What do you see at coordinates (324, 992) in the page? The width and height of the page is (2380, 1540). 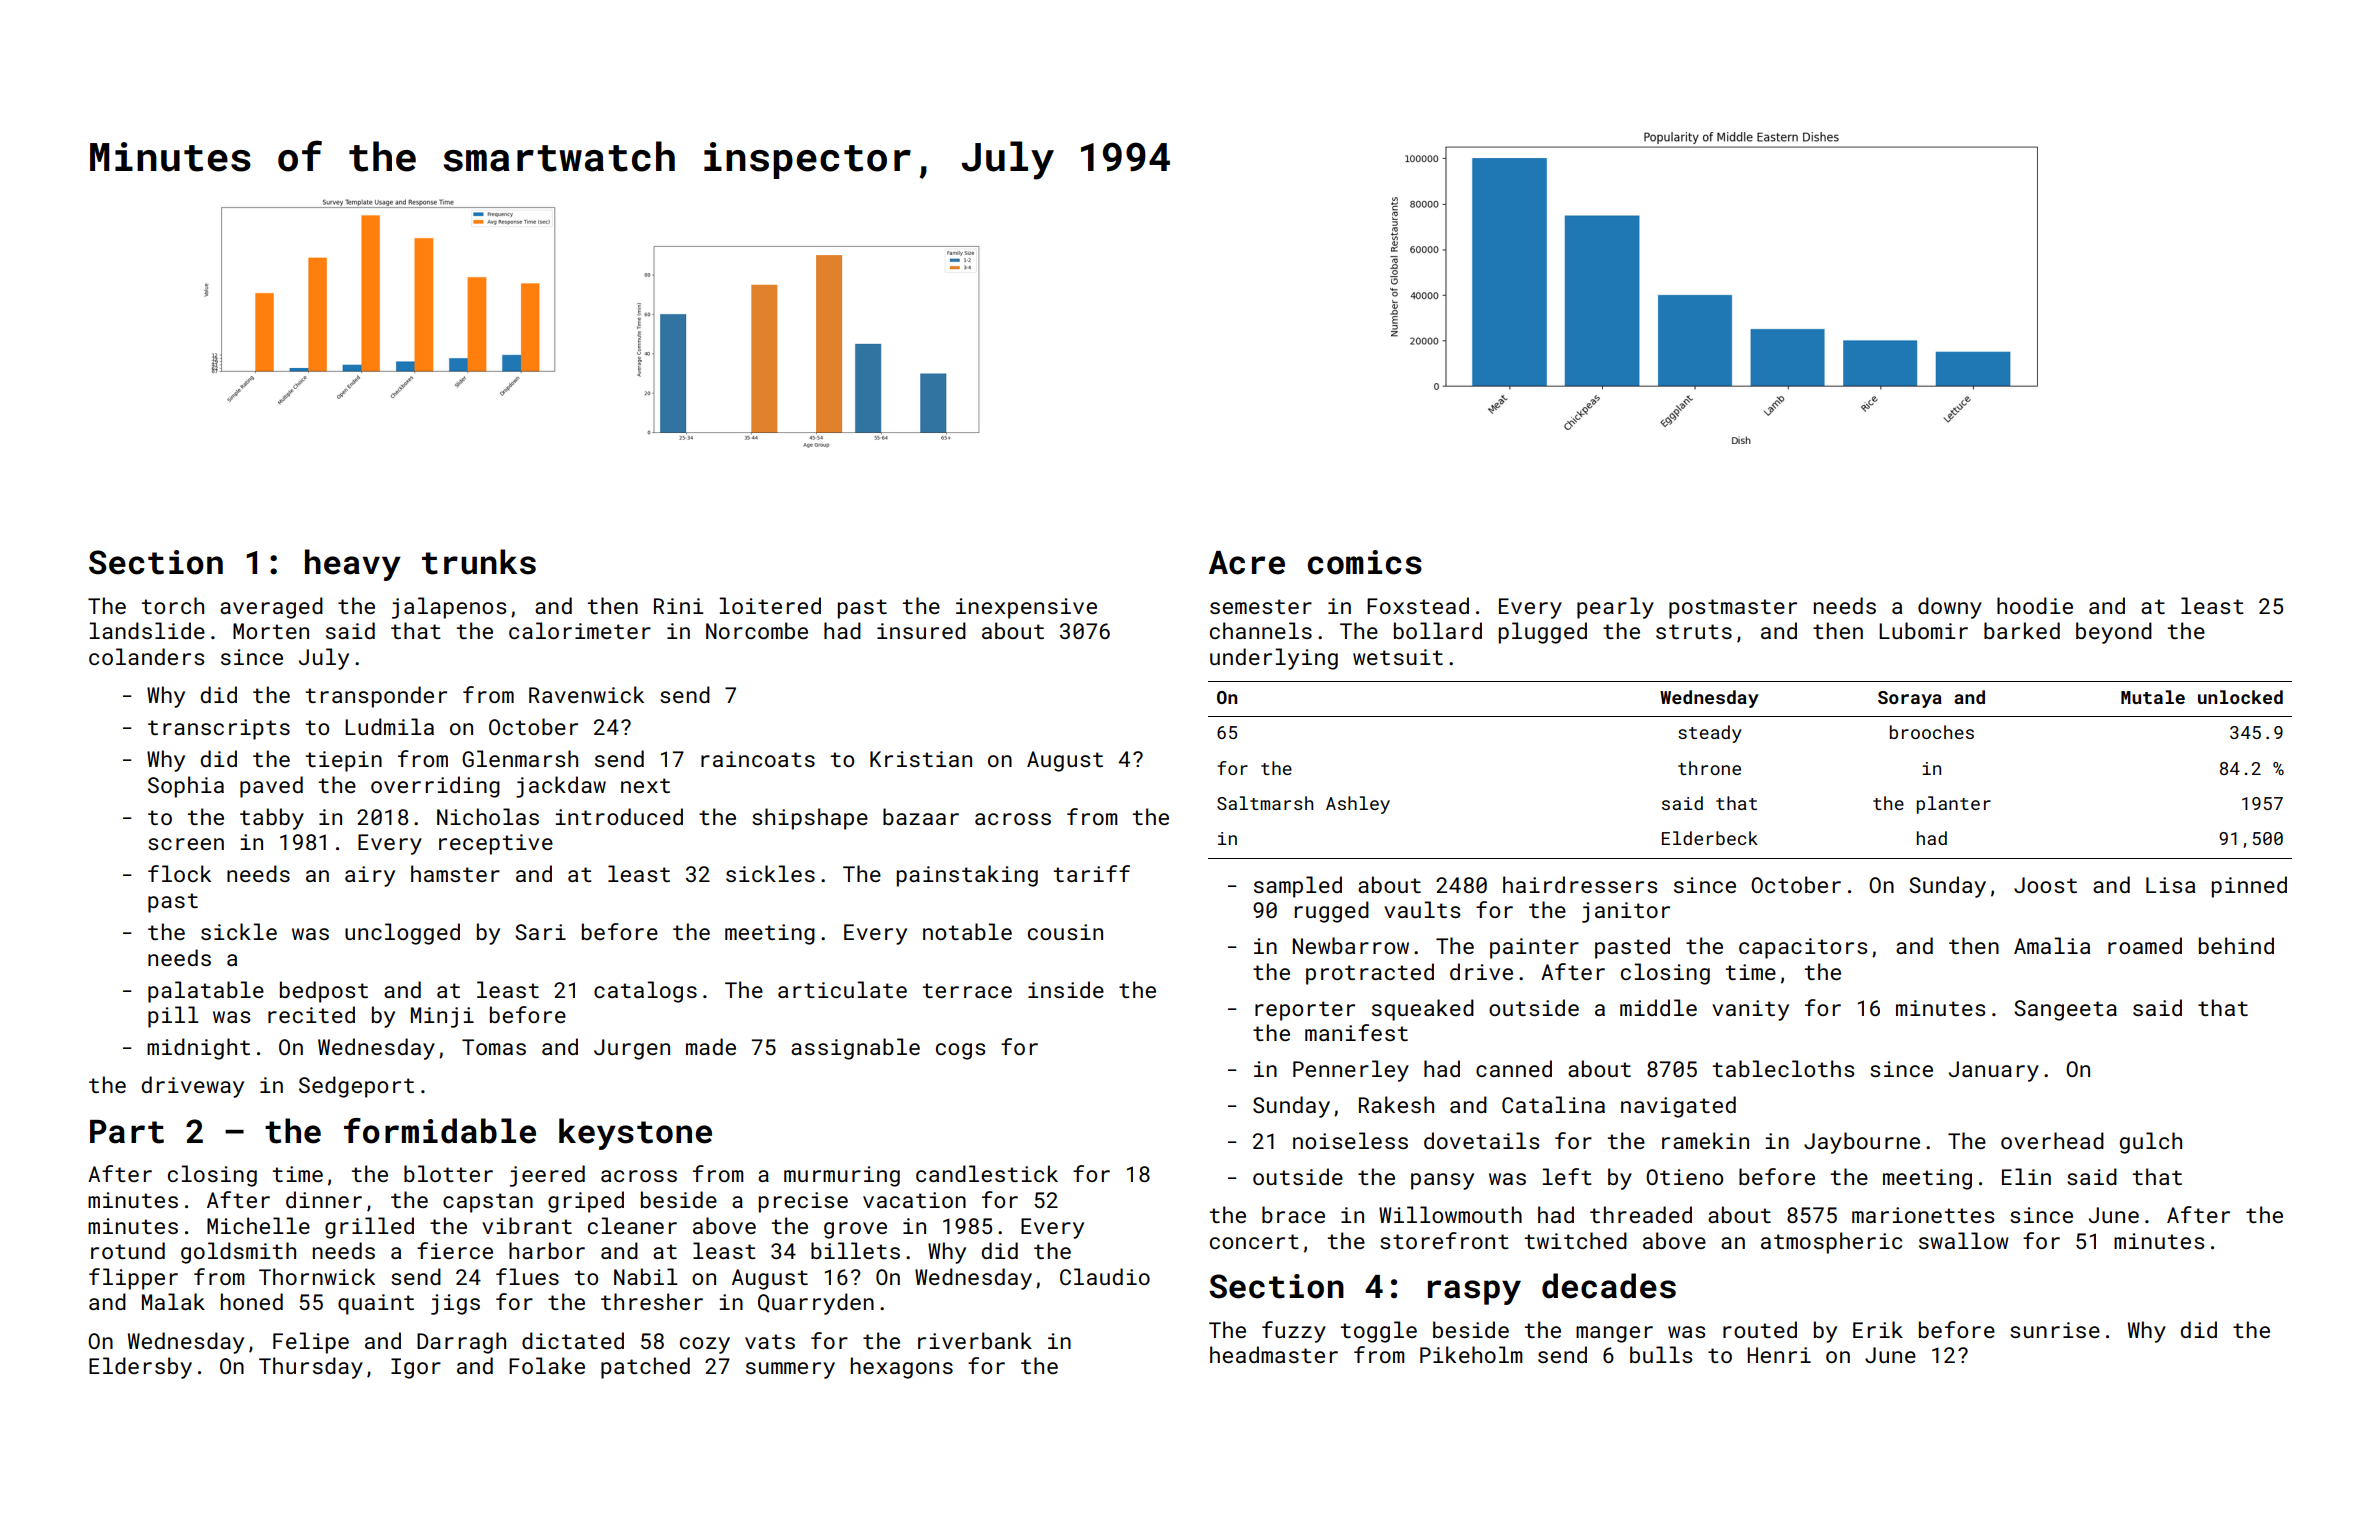 I see `bedpost` at bounding box center [324, 992].
